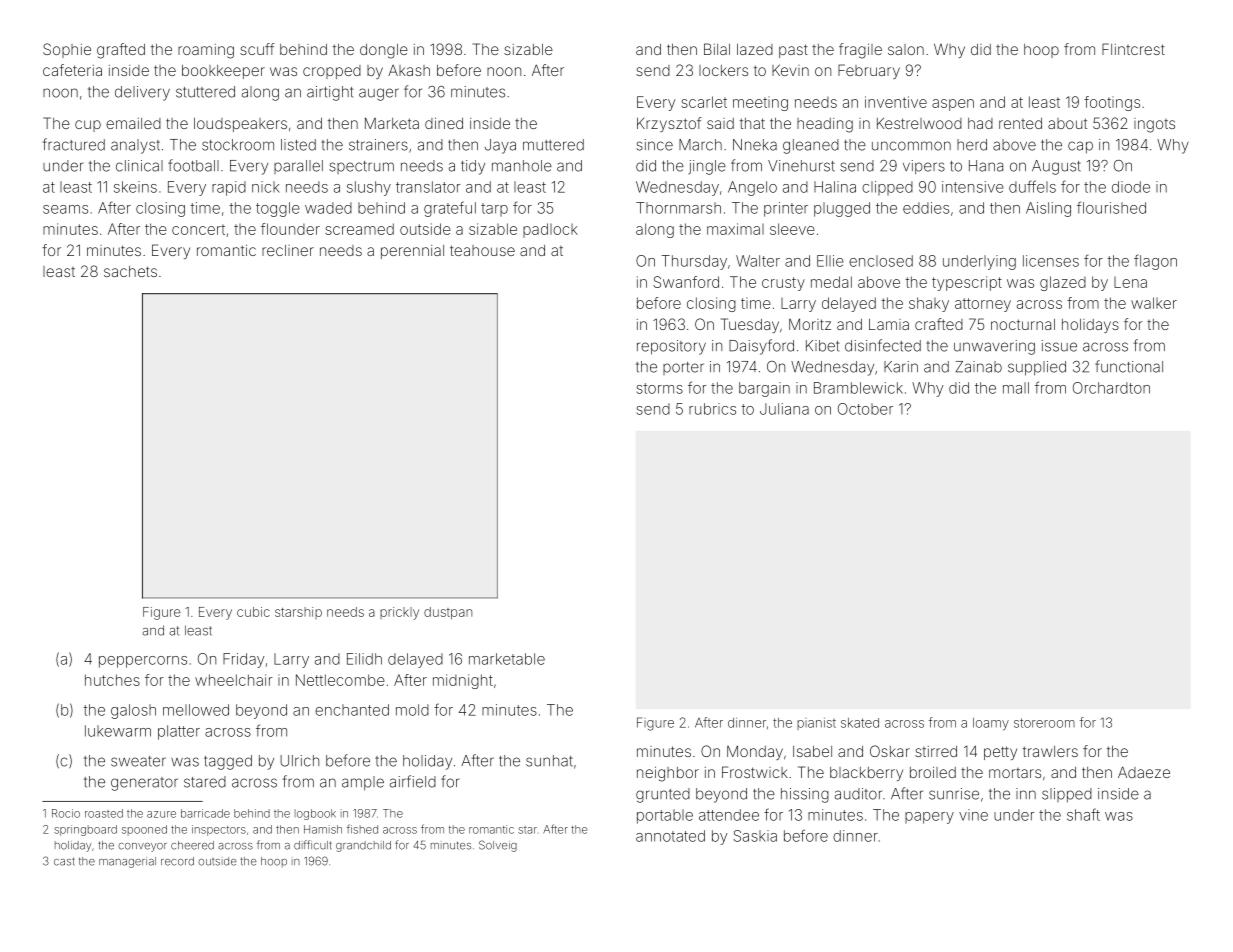  What do you see at coordinates (64, 861) in the image?
I see `cast` at bounding box center [64, 861].
